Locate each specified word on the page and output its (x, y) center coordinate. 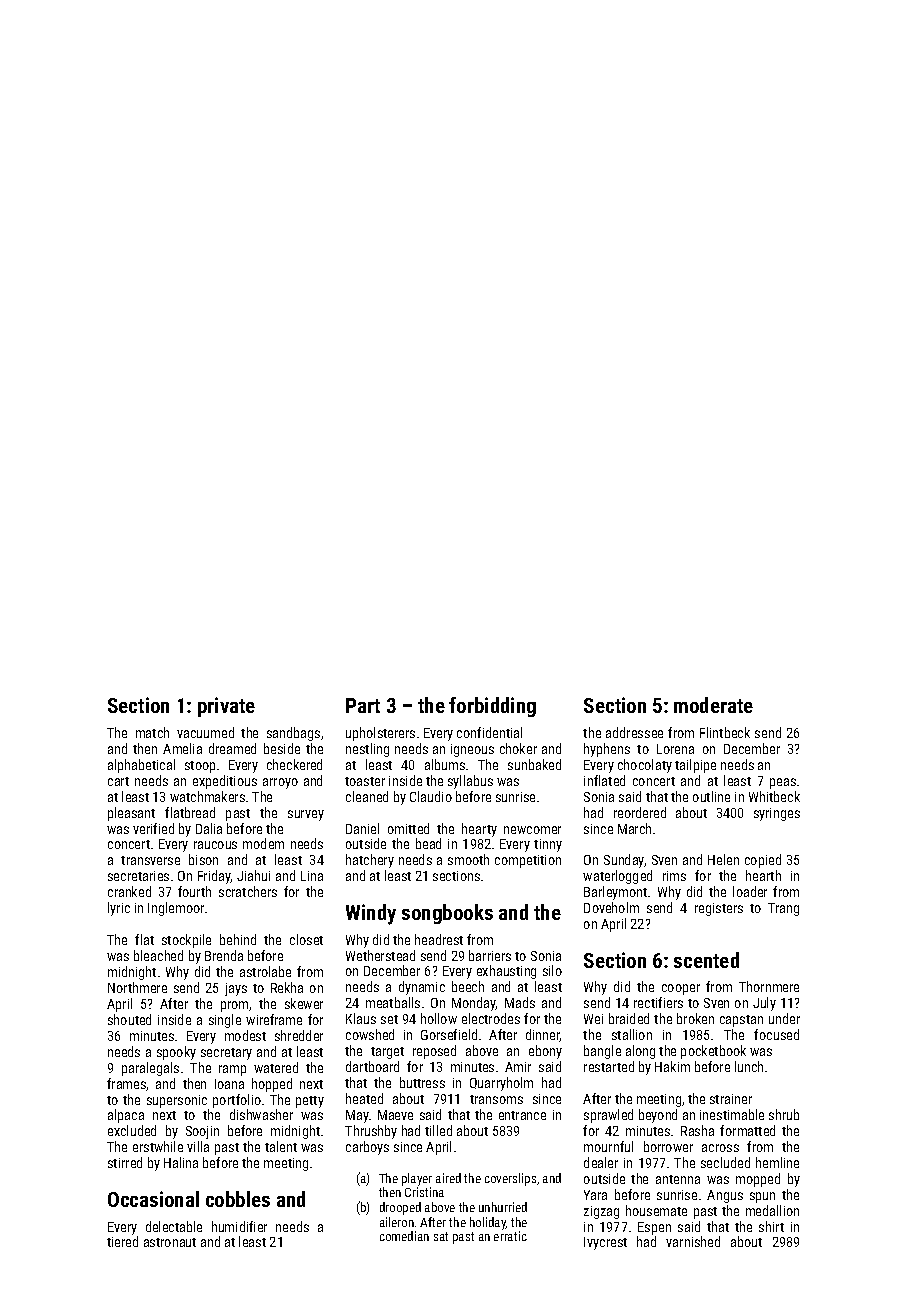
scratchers (248, 891)
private (226, 707)
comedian (404, 1236)
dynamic (422, 988)
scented (706, 960)
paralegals (150, 1069)
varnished (693, 1241)
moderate (713, 705)
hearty (479, 830)
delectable (174, 1226)
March (634, 828)
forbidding (492, 707)
